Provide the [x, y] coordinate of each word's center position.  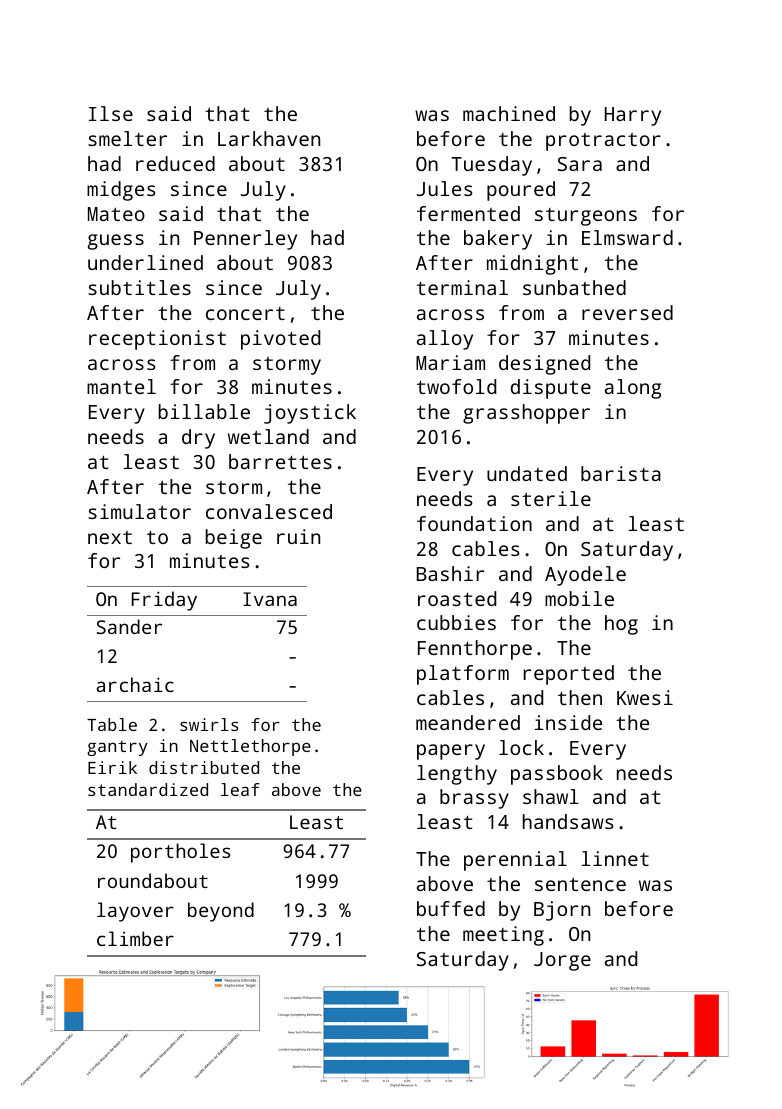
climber [135, 938]
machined [509, 113]
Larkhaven [269, 138]
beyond [221, 912]
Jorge [562, 961]
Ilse [111, 113]
